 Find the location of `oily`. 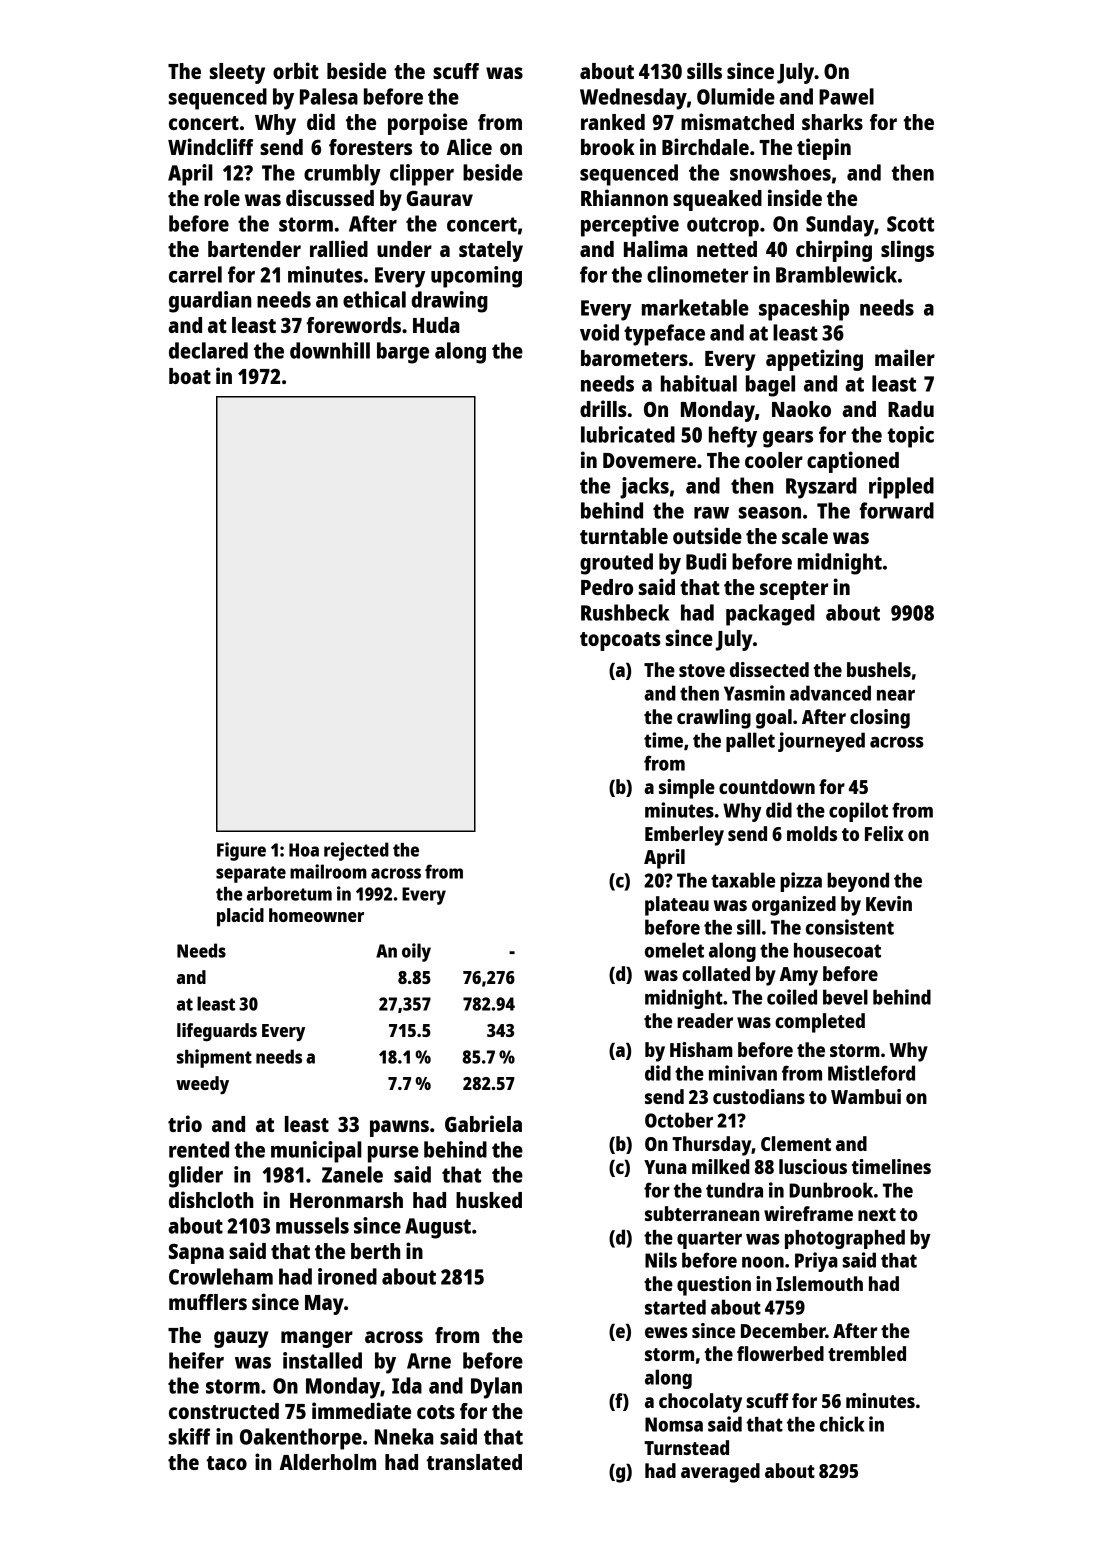

oily is located at coordinates (416, 952).
